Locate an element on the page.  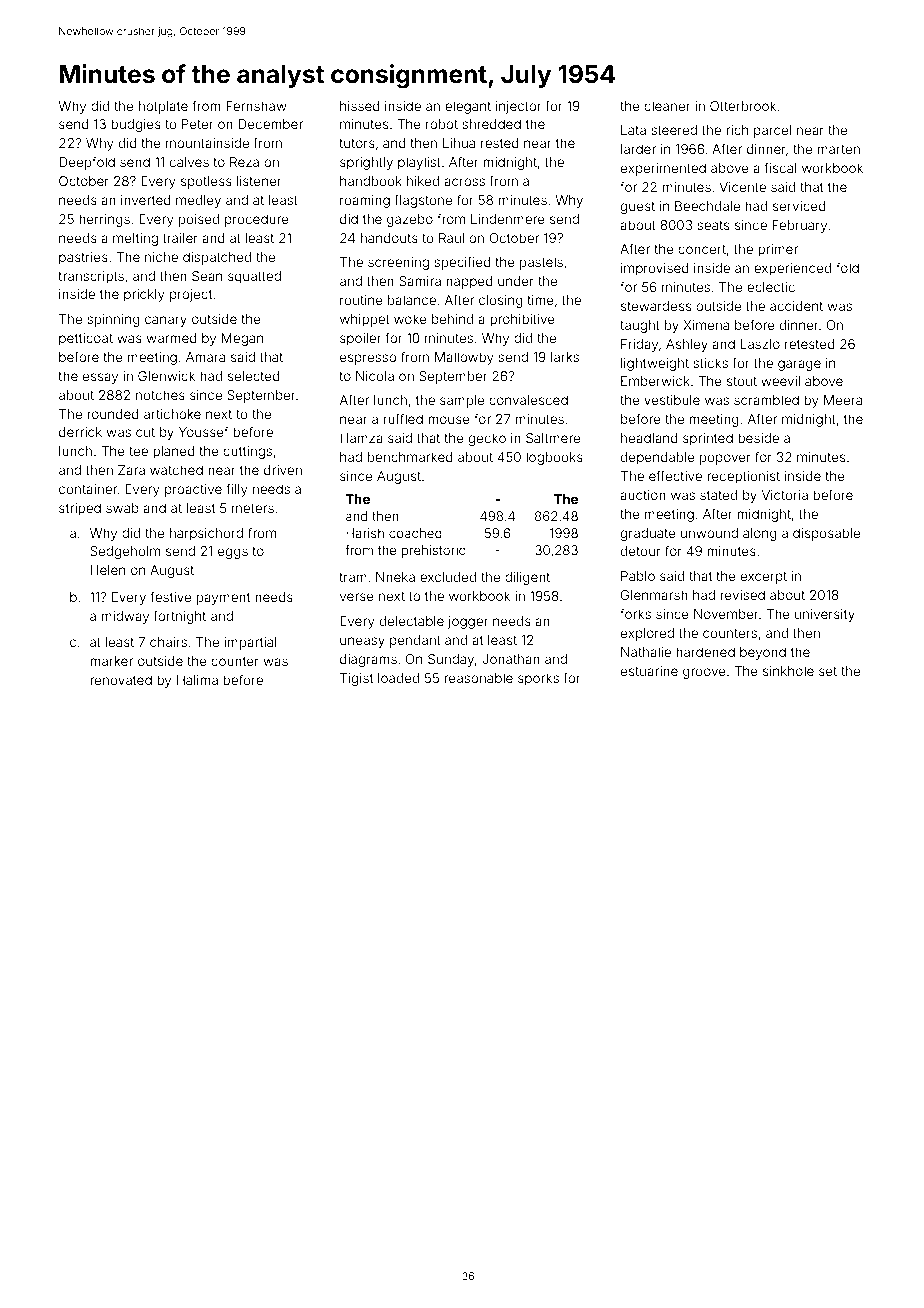
proactive is located at coordinates (193, 490).
